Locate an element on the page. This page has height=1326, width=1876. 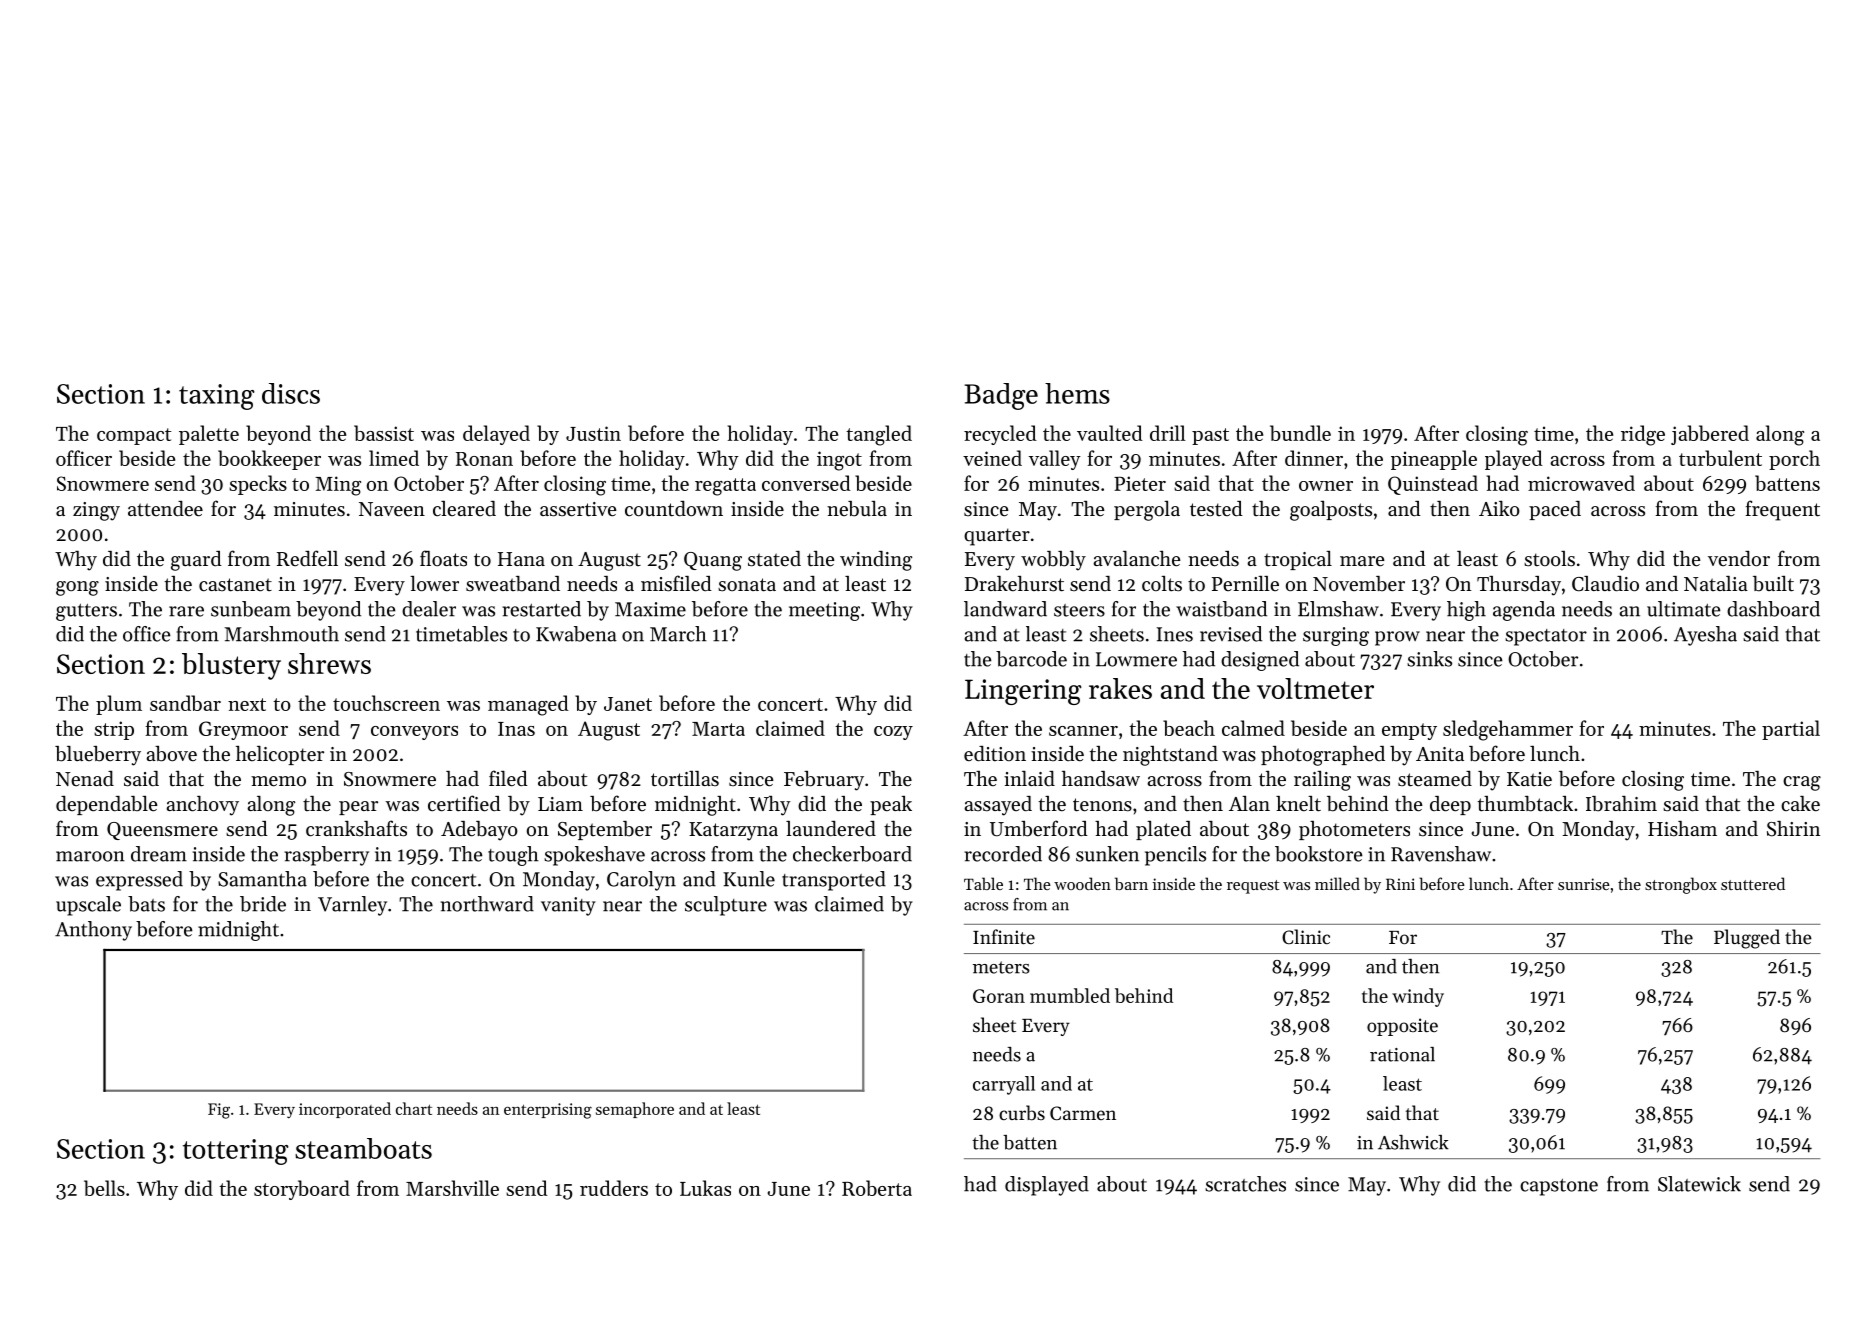
maroon is located at coordinates (90, 856).
